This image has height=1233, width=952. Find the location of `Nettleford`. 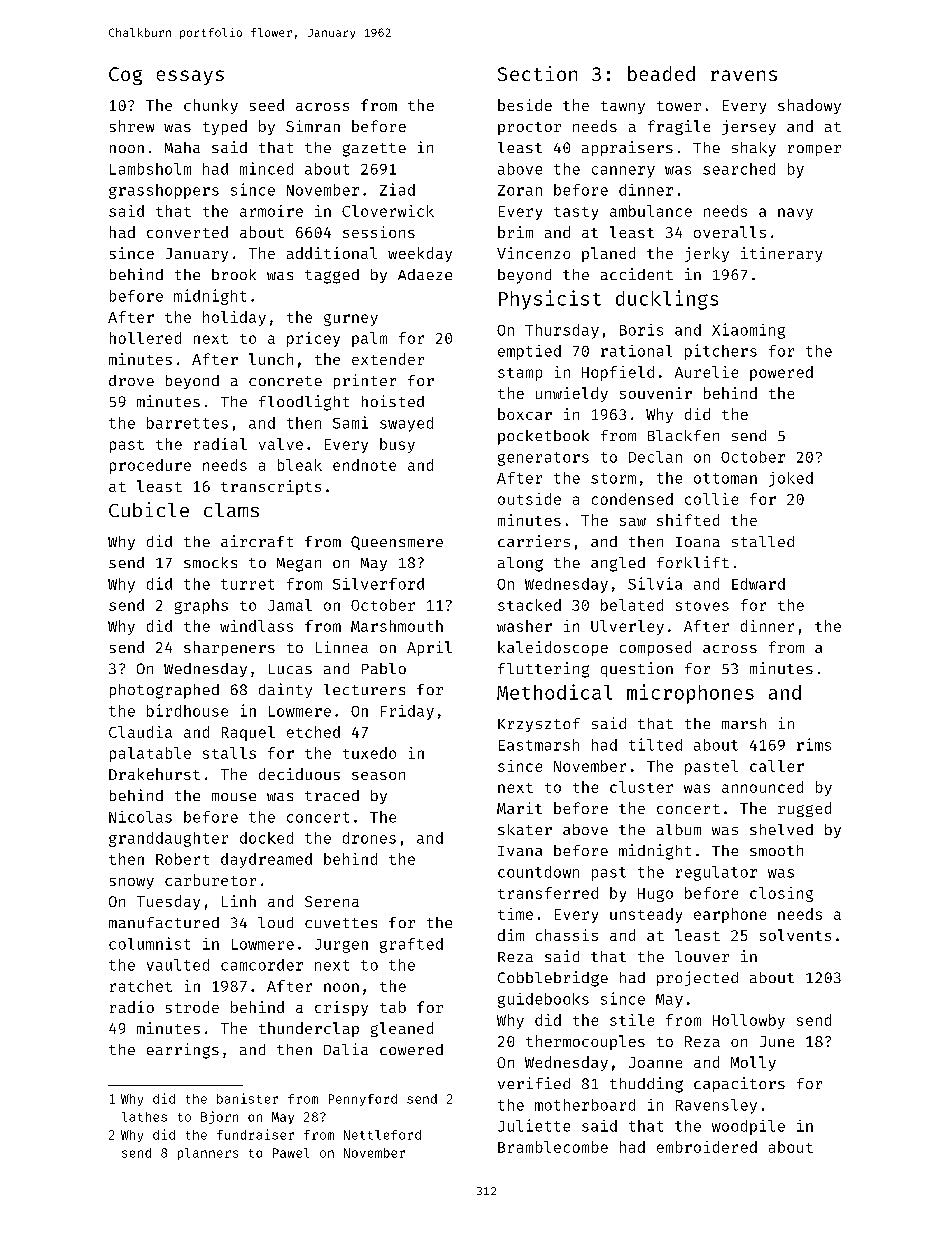

Nettleford is located at coordinates (382, 1135).
